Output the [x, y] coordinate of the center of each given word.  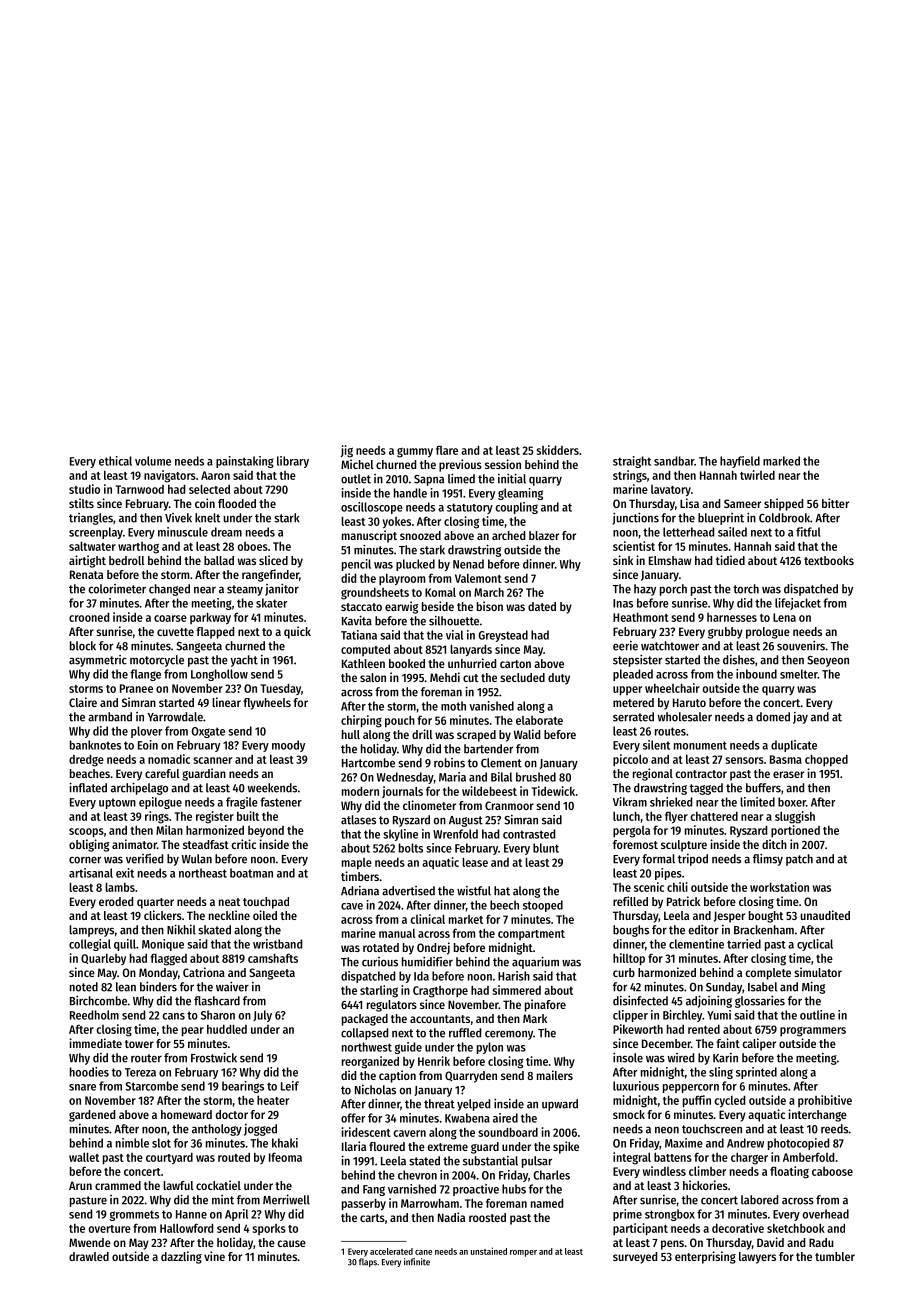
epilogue [160, 803]
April [236, 1215]
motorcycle [157, 661]
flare [447, 450]
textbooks [829, 560]
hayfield [740, 462]
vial [454, 635]
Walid [527, 734]
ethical [115, 461]
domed [773, 717]
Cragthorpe [440, 992]
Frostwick [214, 1057]
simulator [818, 972]
